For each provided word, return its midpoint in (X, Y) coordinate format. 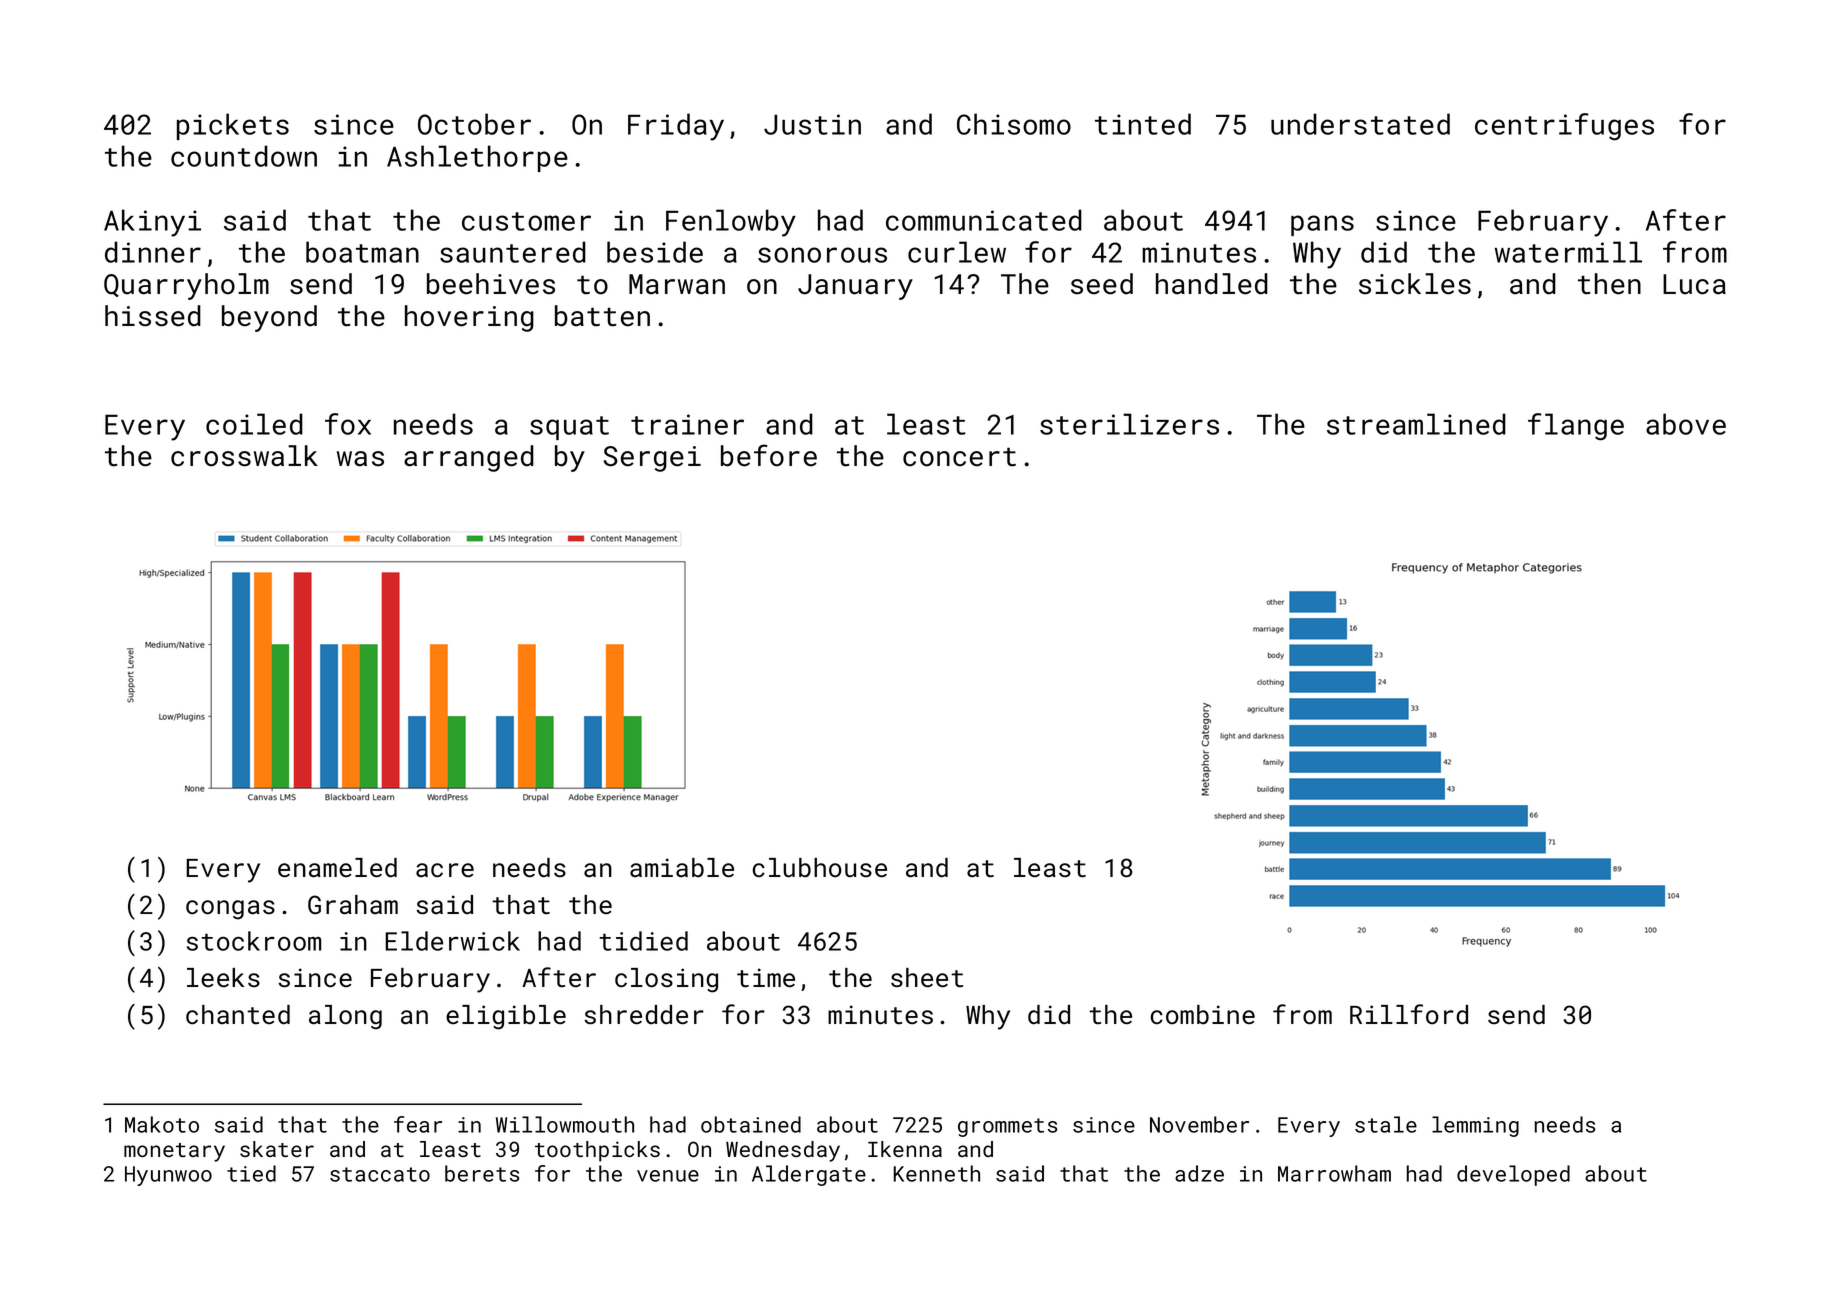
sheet (927, 978)
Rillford (1409, 1014)
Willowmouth (565, 1124)
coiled (254, 424)
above (1686, 424)
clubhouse (820, 868)
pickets (233, 126)
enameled (337, 868)
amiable (682, 868)
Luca (1694, 284)
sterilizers (1129, 424)
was (360, 459)
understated (1360, 124)
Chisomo (1014, 124)
